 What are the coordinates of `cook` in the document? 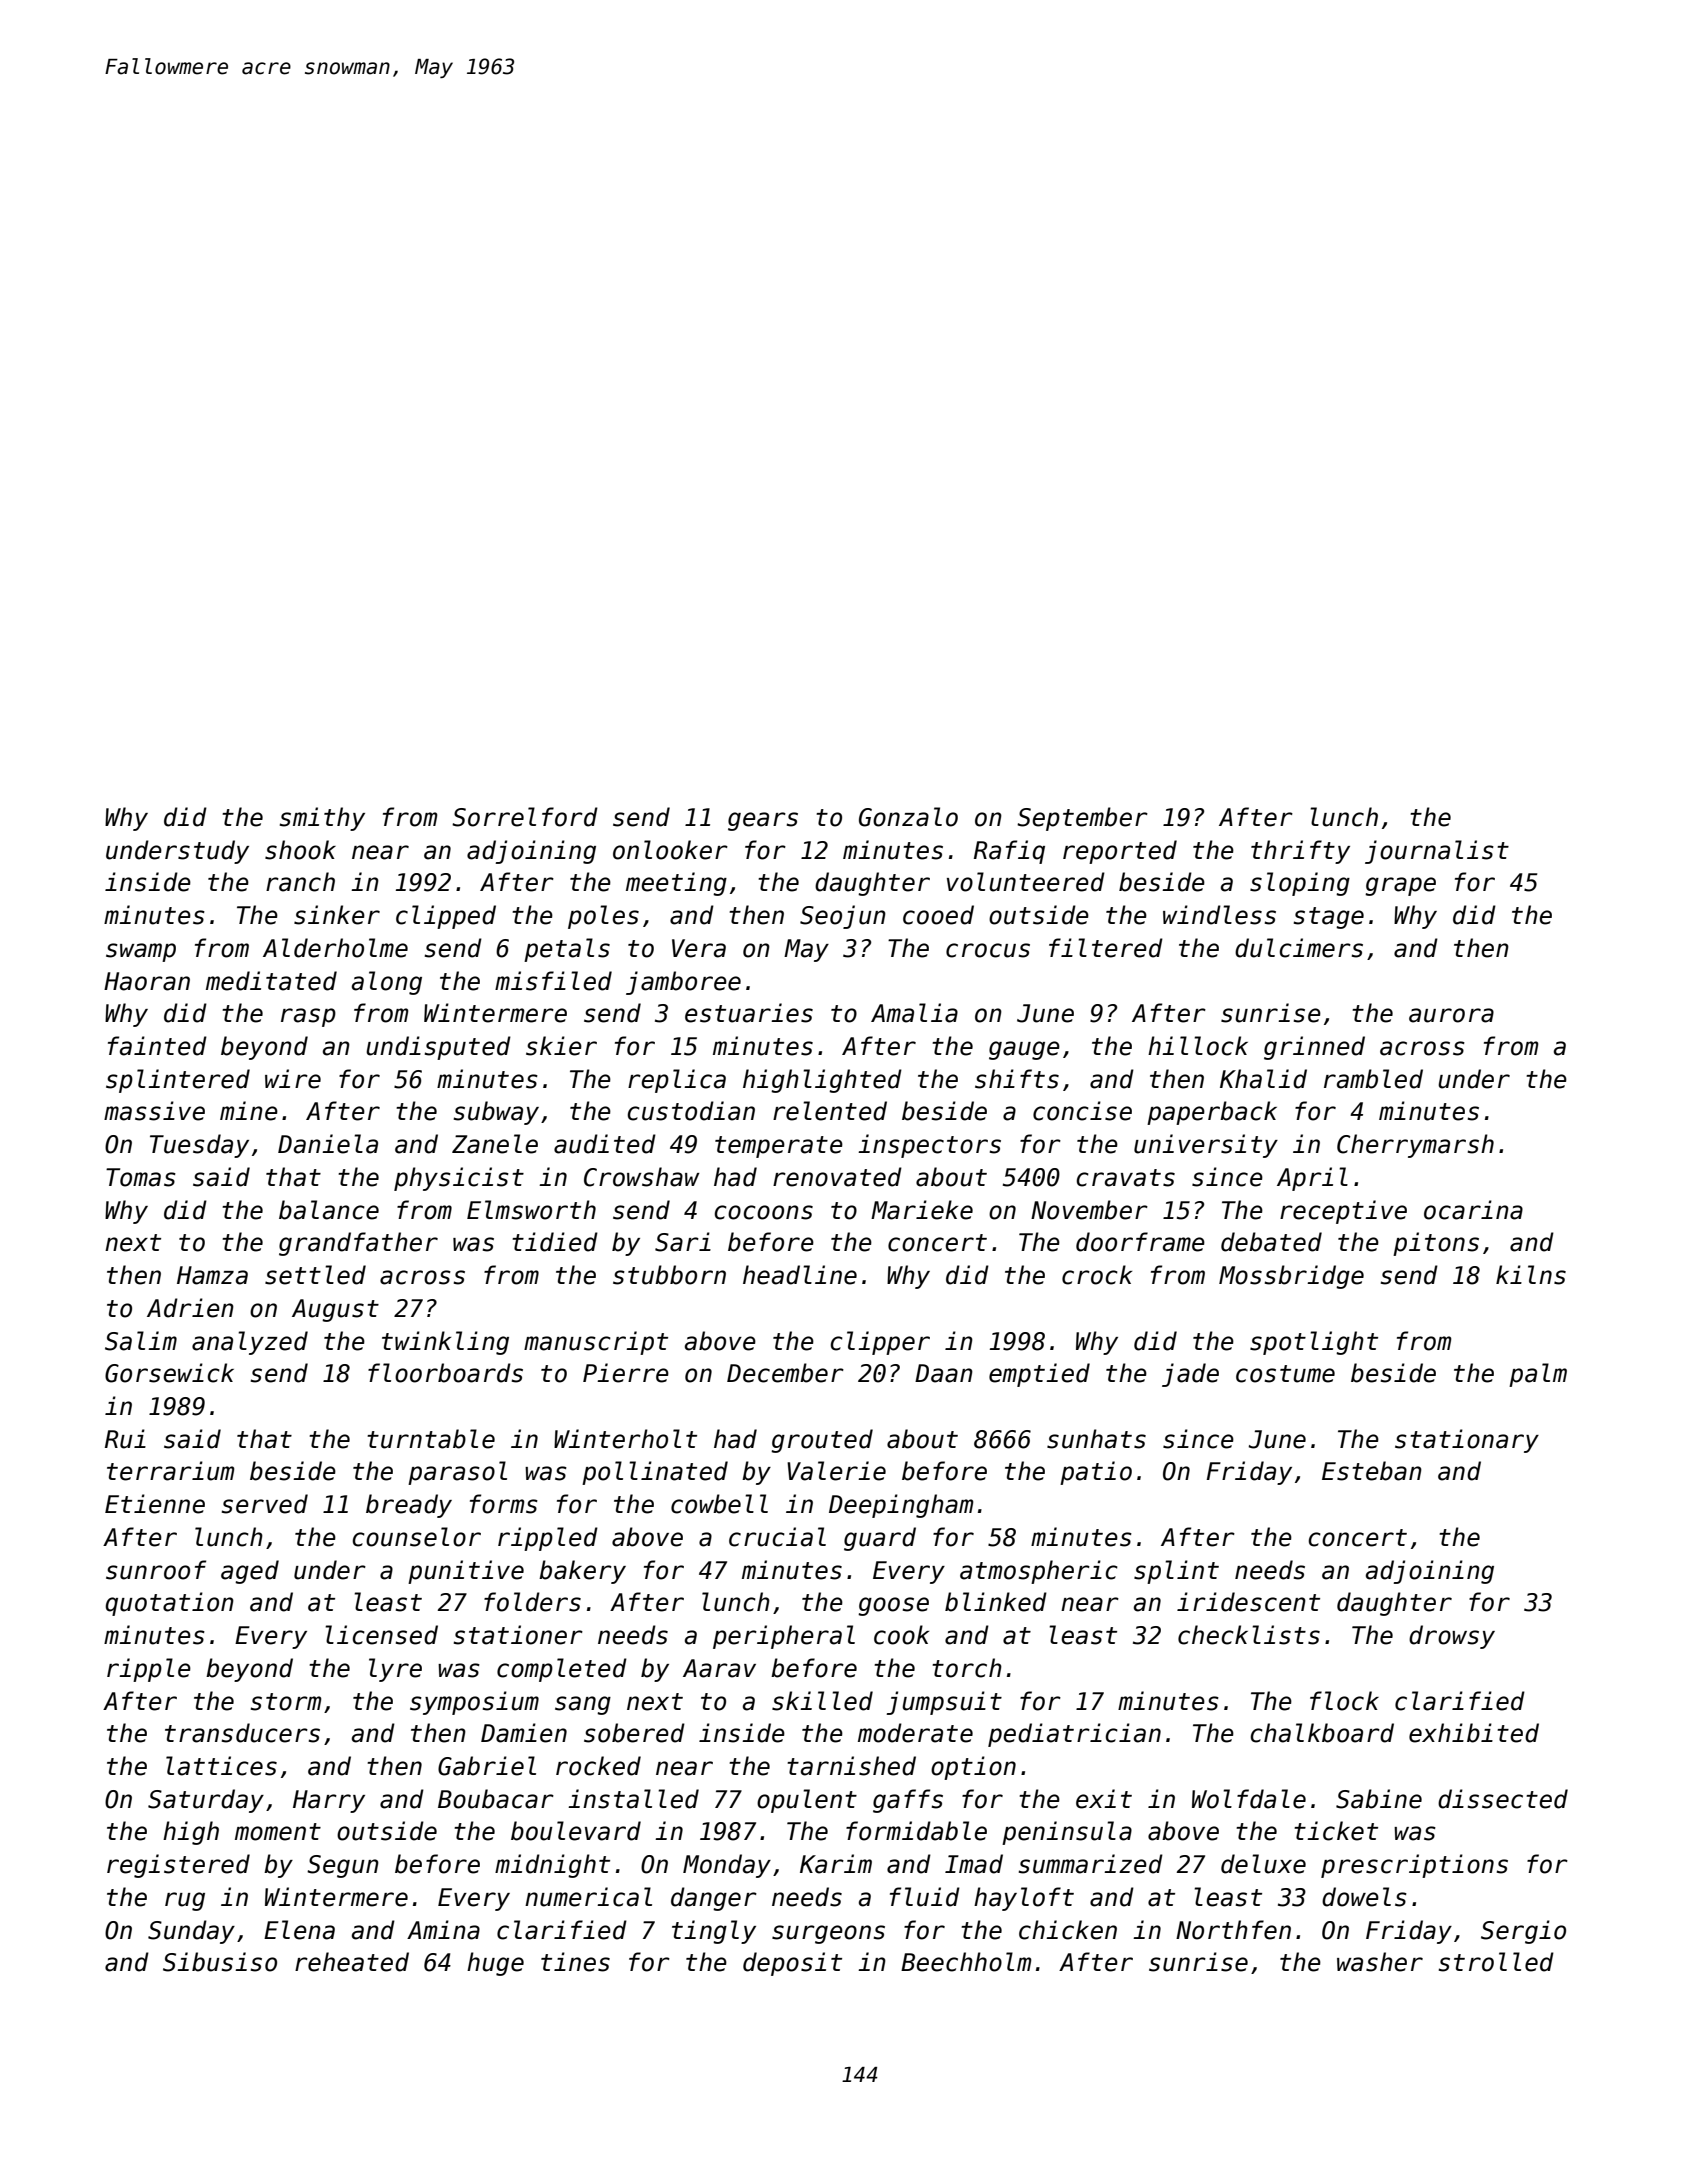 It's located at (901, 1635).
